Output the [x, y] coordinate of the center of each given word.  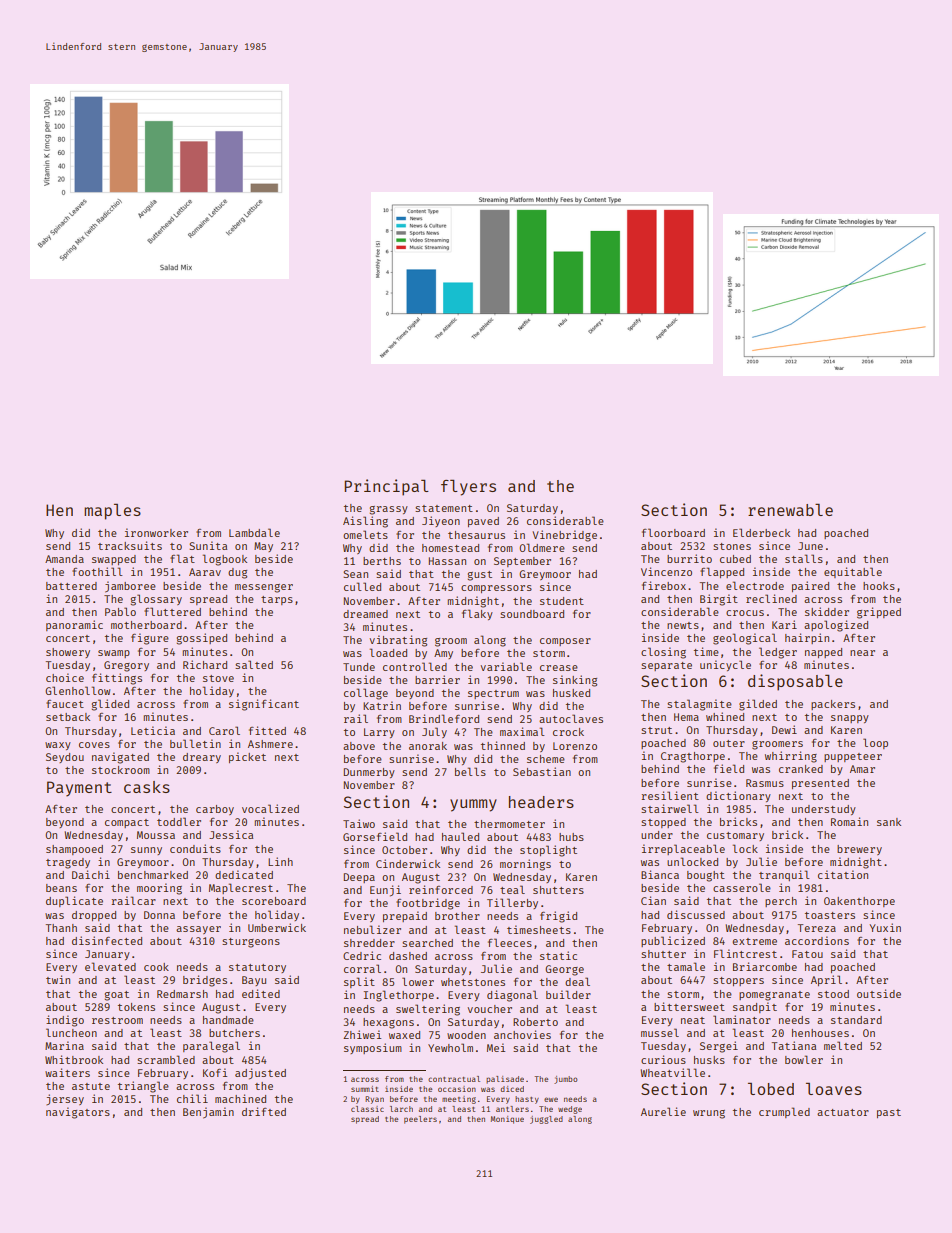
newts [683, 625]
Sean [355, 574]
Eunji [385, 891]
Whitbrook [74, 1059]
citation [843, 874]
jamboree [130, 587]
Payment [79, 789]
